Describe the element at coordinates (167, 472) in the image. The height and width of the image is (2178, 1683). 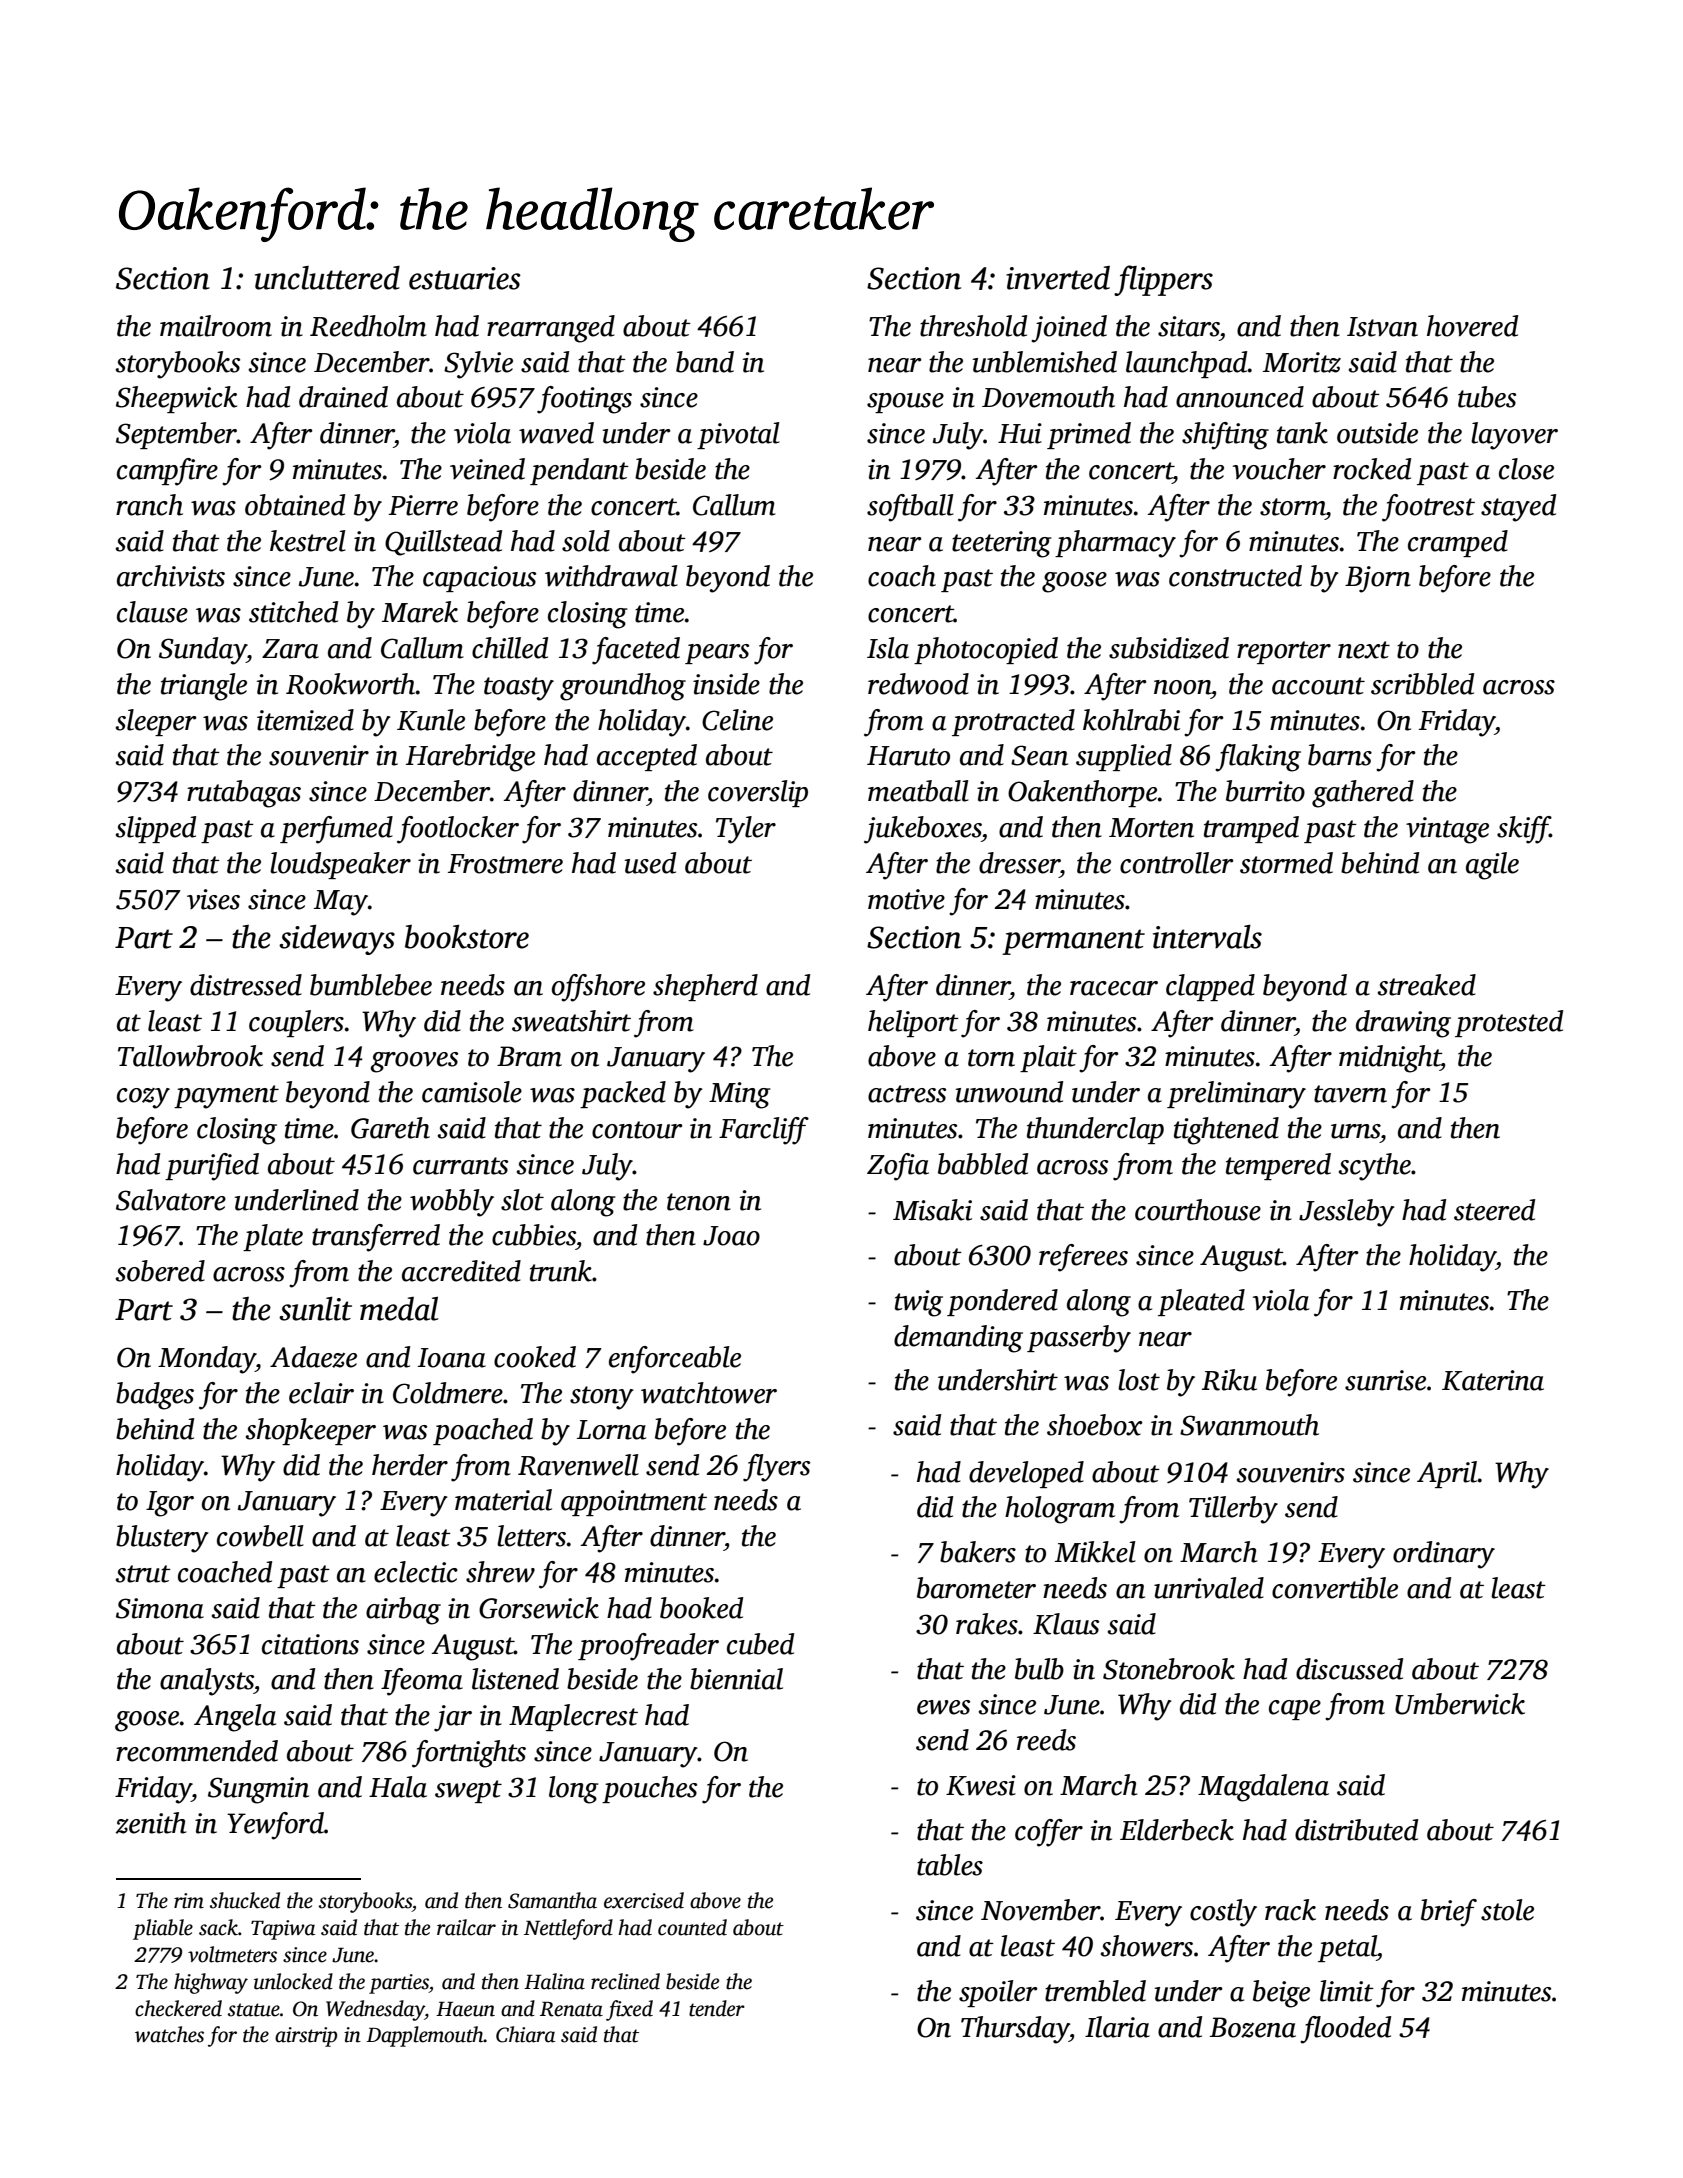
I see `campfire` at that location.
